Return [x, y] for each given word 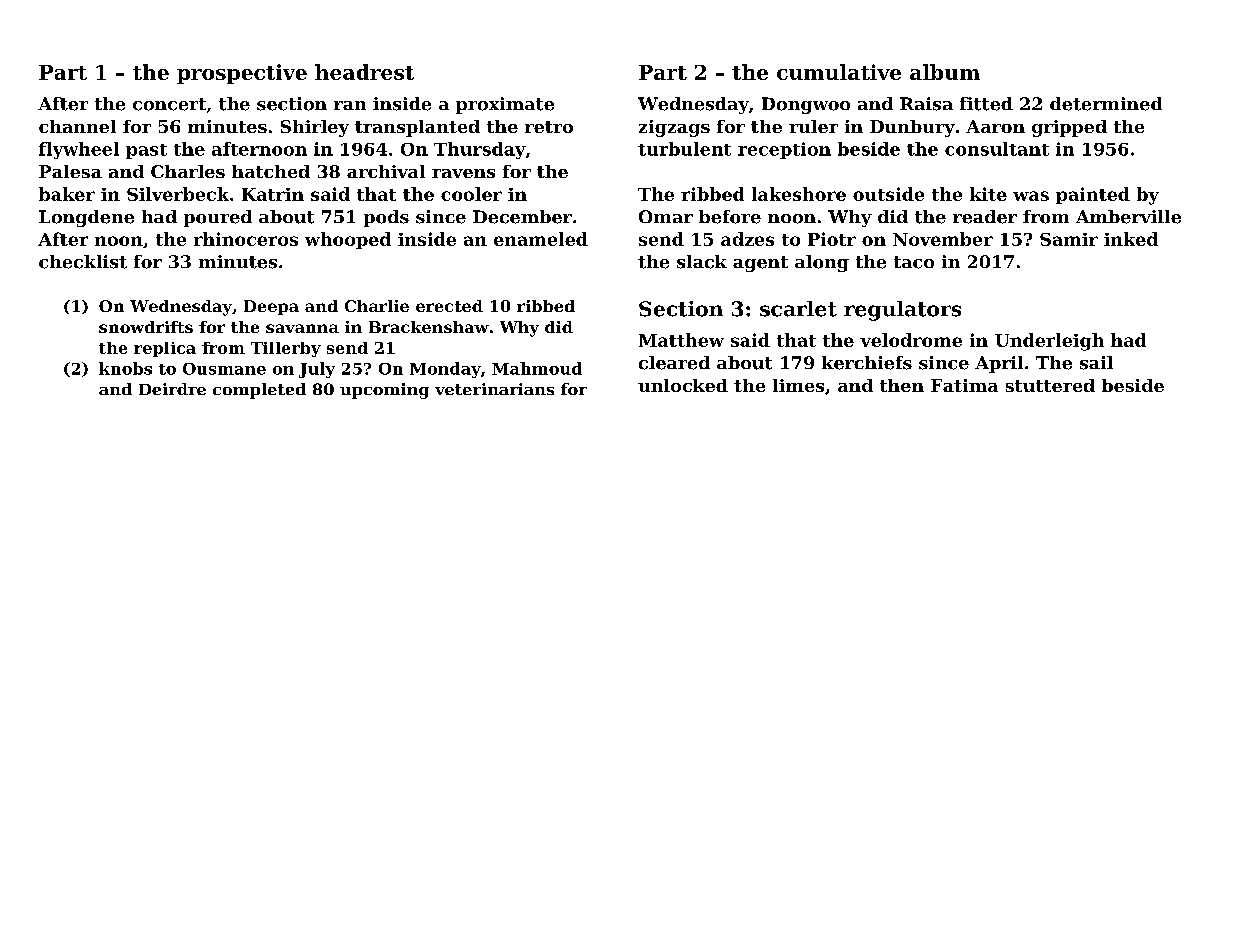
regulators [902, 311]
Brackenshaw [429, 327]
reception [784, 150]
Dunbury [912, 128]
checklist [83, 262]
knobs [125, 368]
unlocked [683, 385]
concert [169, 104]
